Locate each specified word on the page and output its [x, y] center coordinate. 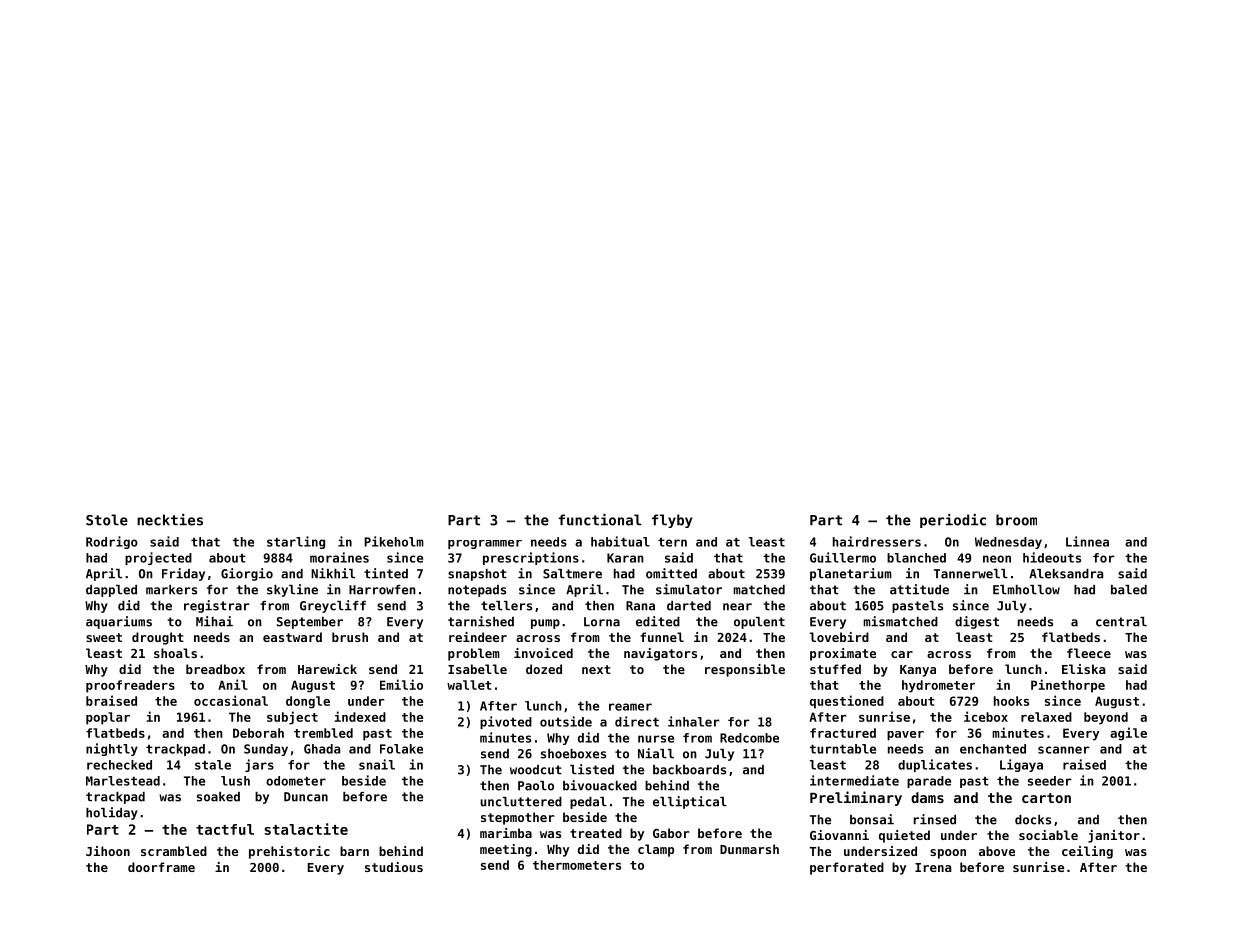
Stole [107, 520]
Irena [933, 867]
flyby [672, 521]
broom [1016, 520]
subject [292, 718]
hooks [1011, 701]
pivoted [506, 722]
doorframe [161, 867]
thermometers [577, 865]
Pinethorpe [1068, 686]
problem [474, 654]
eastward [292, 637]
